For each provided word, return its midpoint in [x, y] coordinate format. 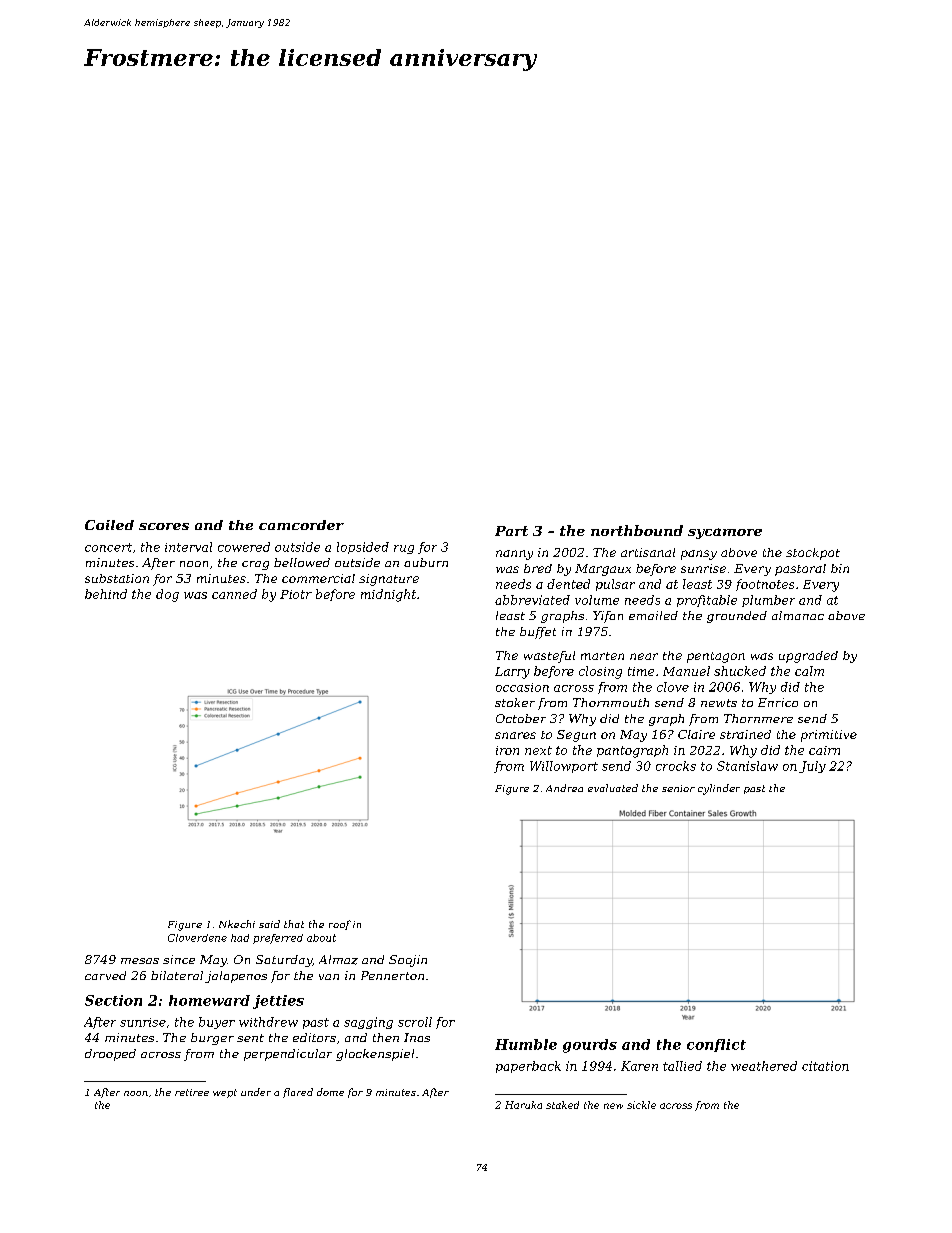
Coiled [109, 525]
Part [511, 531]
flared [298, 1093]
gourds [590, 1046]
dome [330, 1092]
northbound [637, 530]
